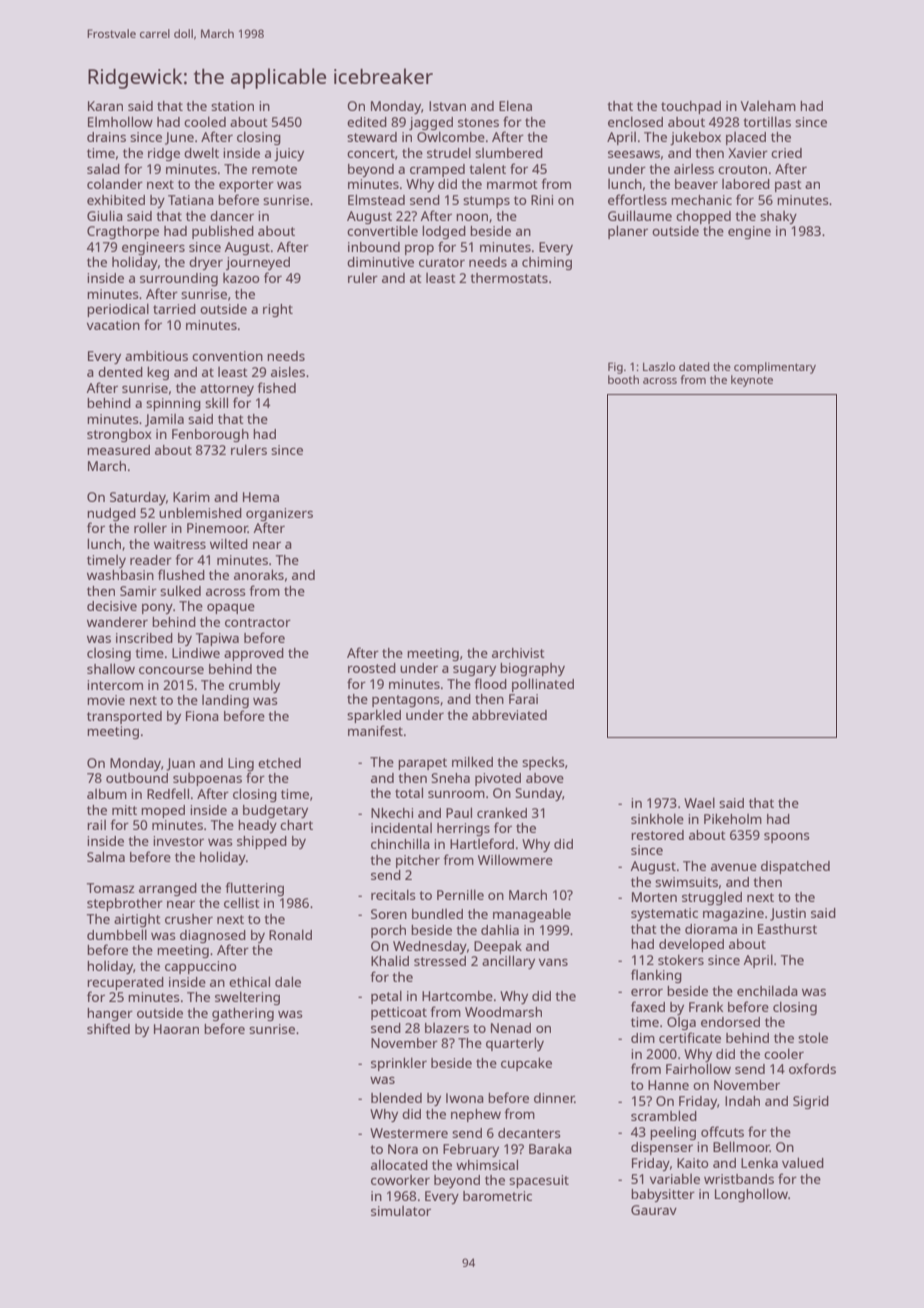  I want to click on simulator, so click(401, 1211).
